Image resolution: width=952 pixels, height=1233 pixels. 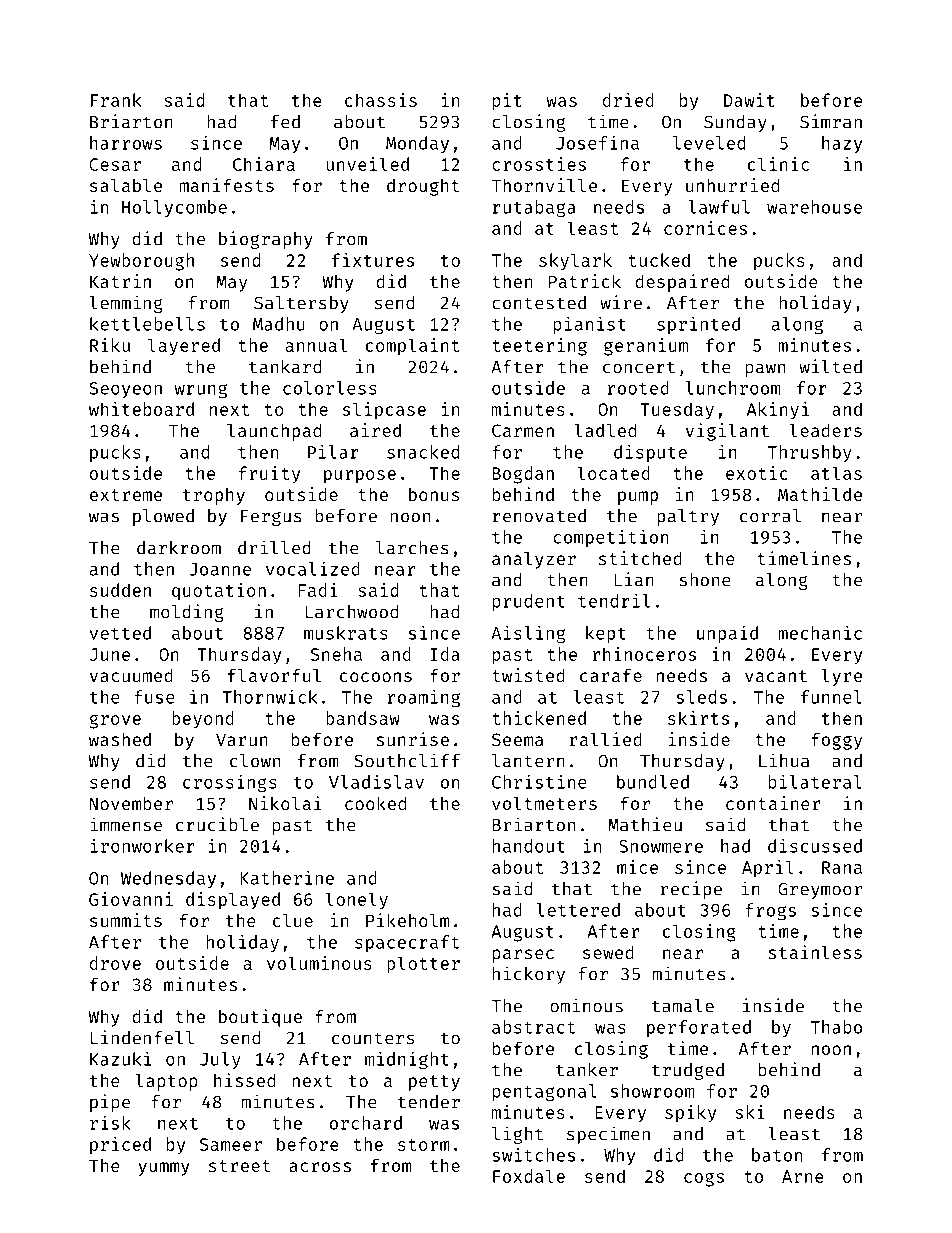 I want to click on whiteboard, so click(x=141, y=409).
